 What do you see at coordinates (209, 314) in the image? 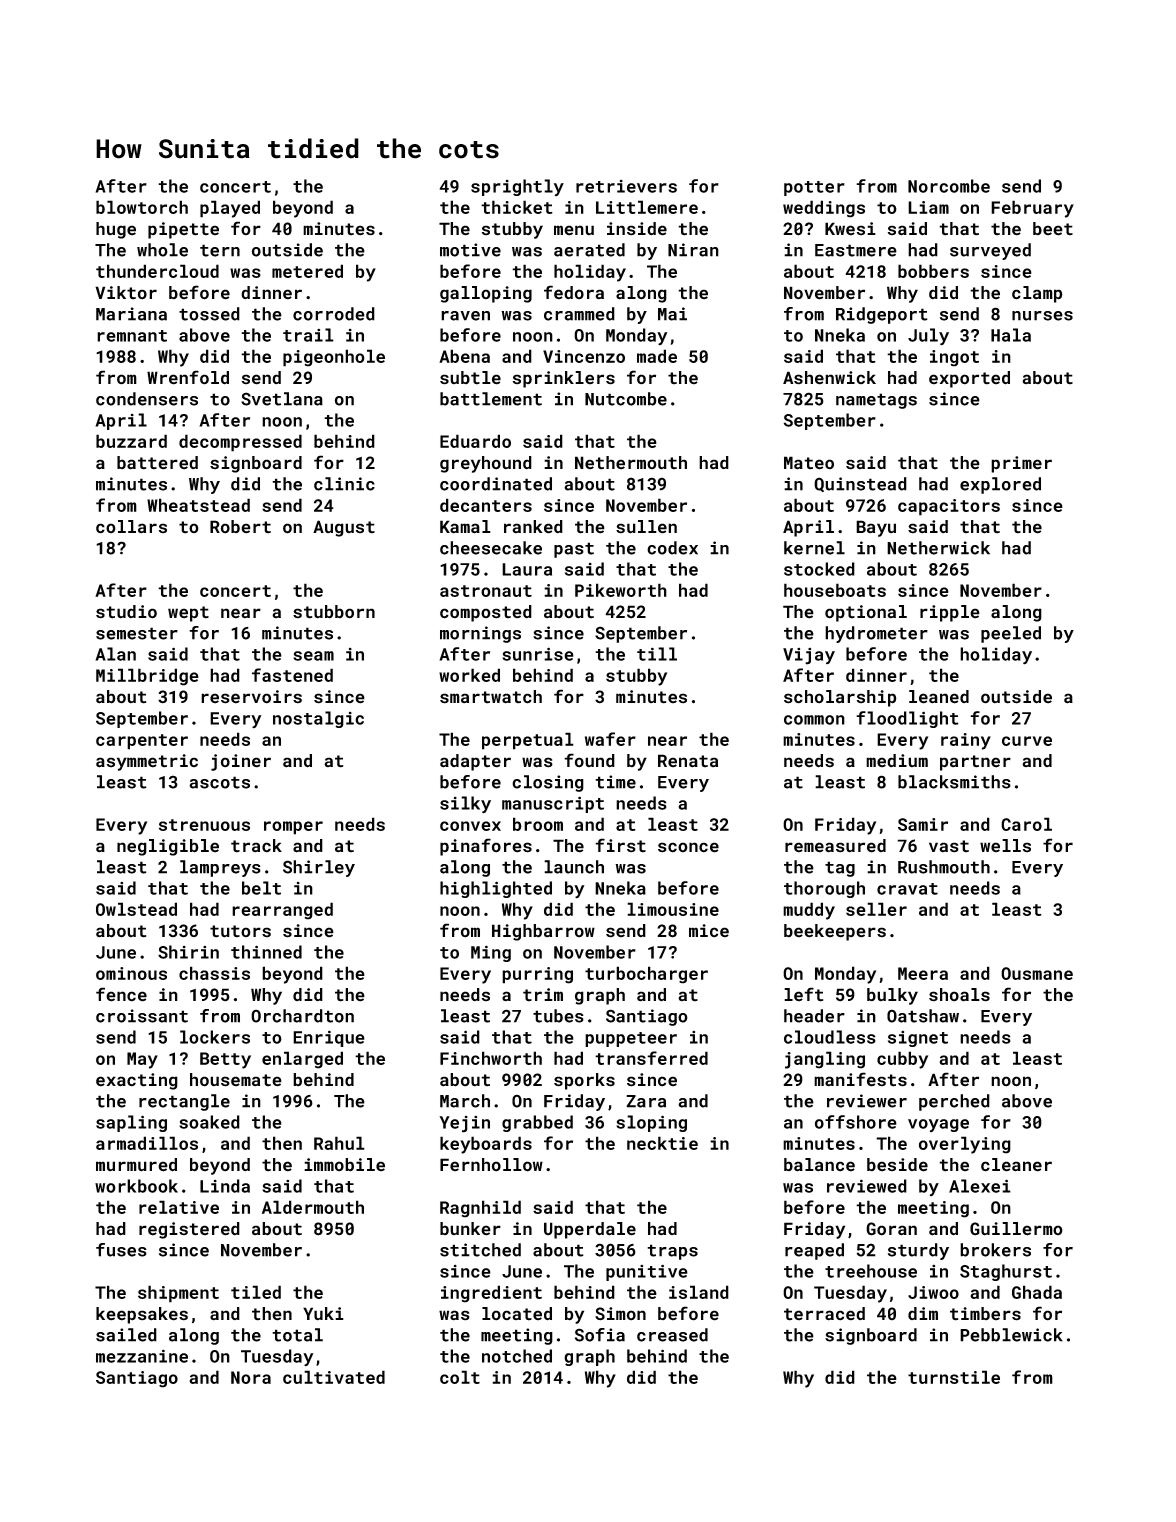
I see `tossed` at bounding box center [209, 314].
